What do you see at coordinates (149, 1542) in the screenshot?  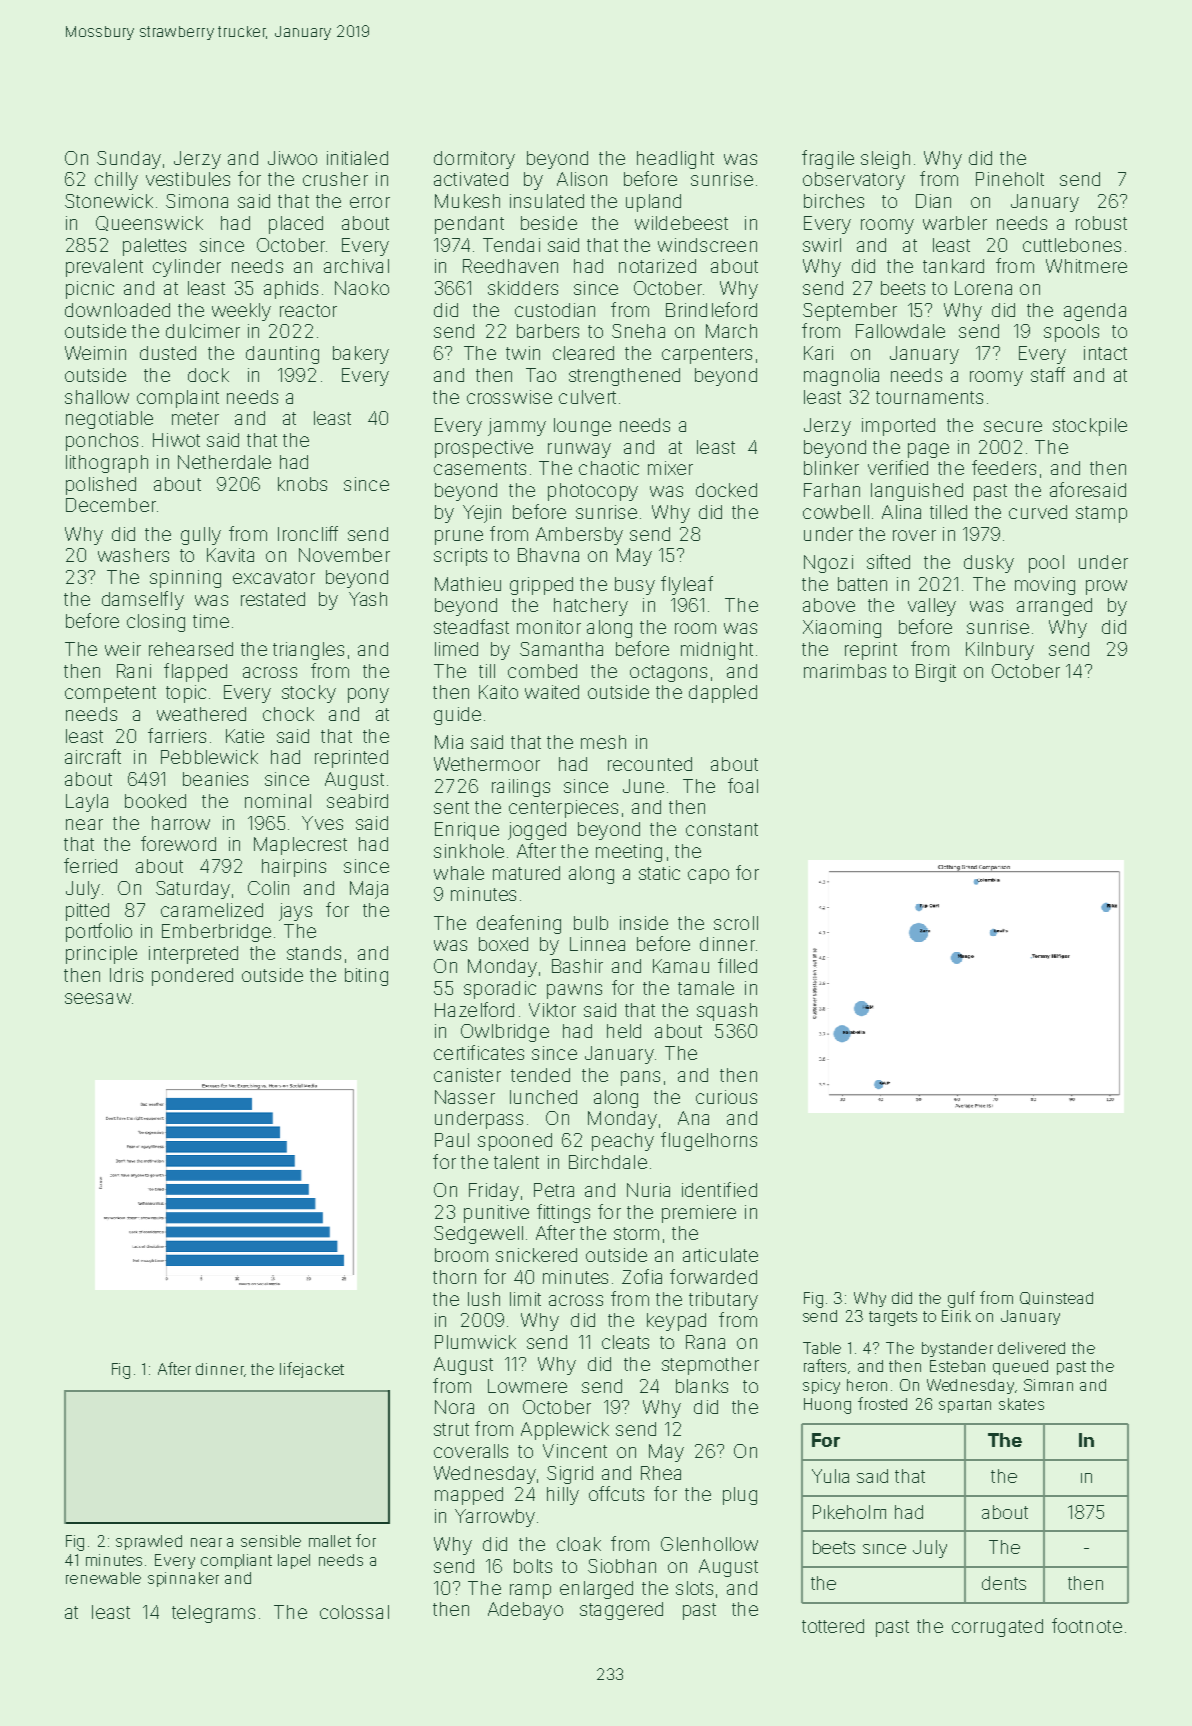 I see `sprawled` at bounding box center [149, 1542].
